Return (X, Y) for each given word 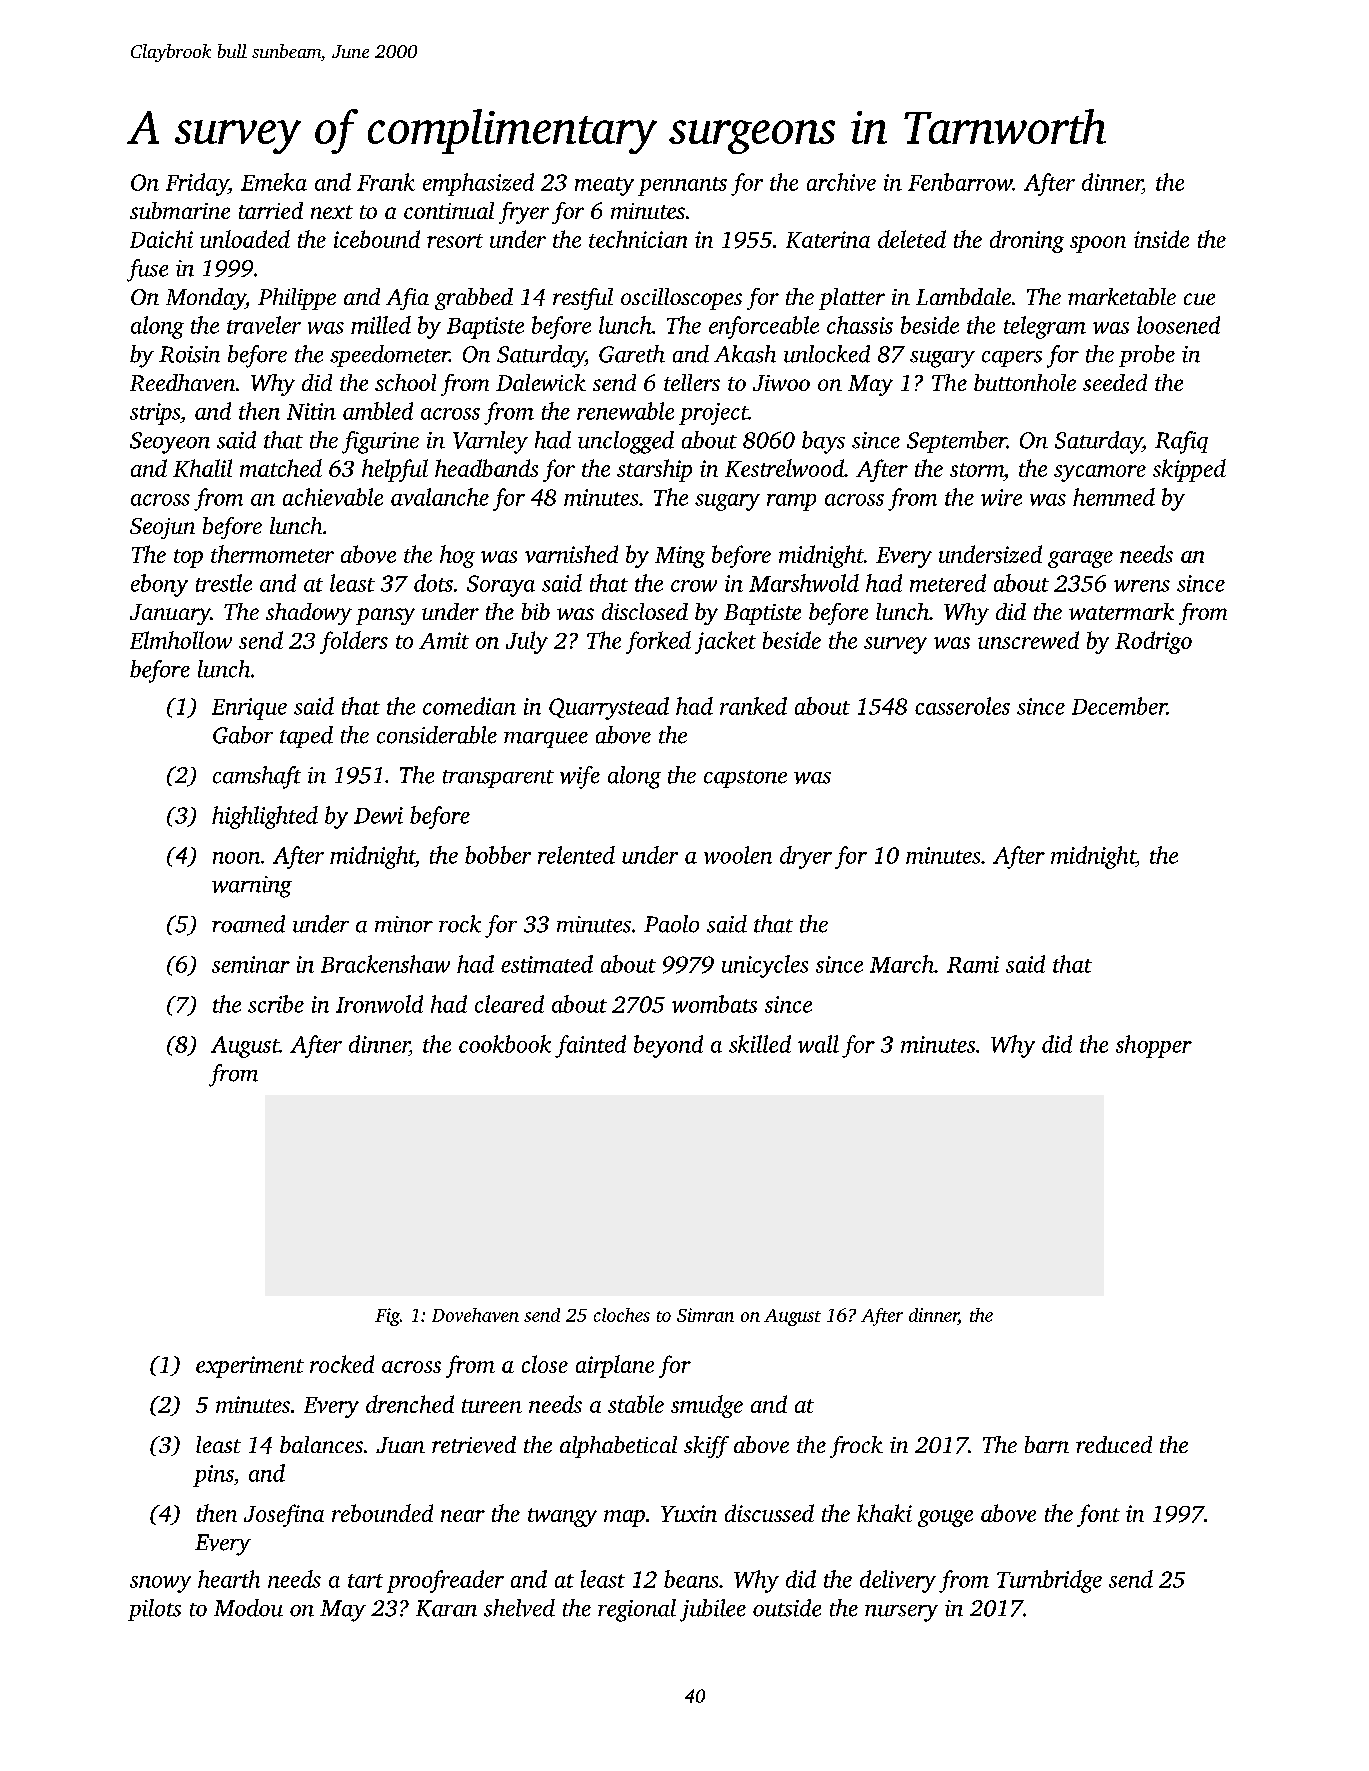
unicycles (765, 966)
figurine (380, 442)
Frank (386, 182)
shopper (1154, 1046)
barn (1047, 1444)
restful (583, 299)
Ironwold (379, 1004)
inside (1161, 239)
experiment (250, 1367)
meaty (604, 186)
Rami (973, 964)
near (463, 1516)
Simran (705, 1315)
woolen (738, 855)
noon (236, 858)
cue (1199, 299)
